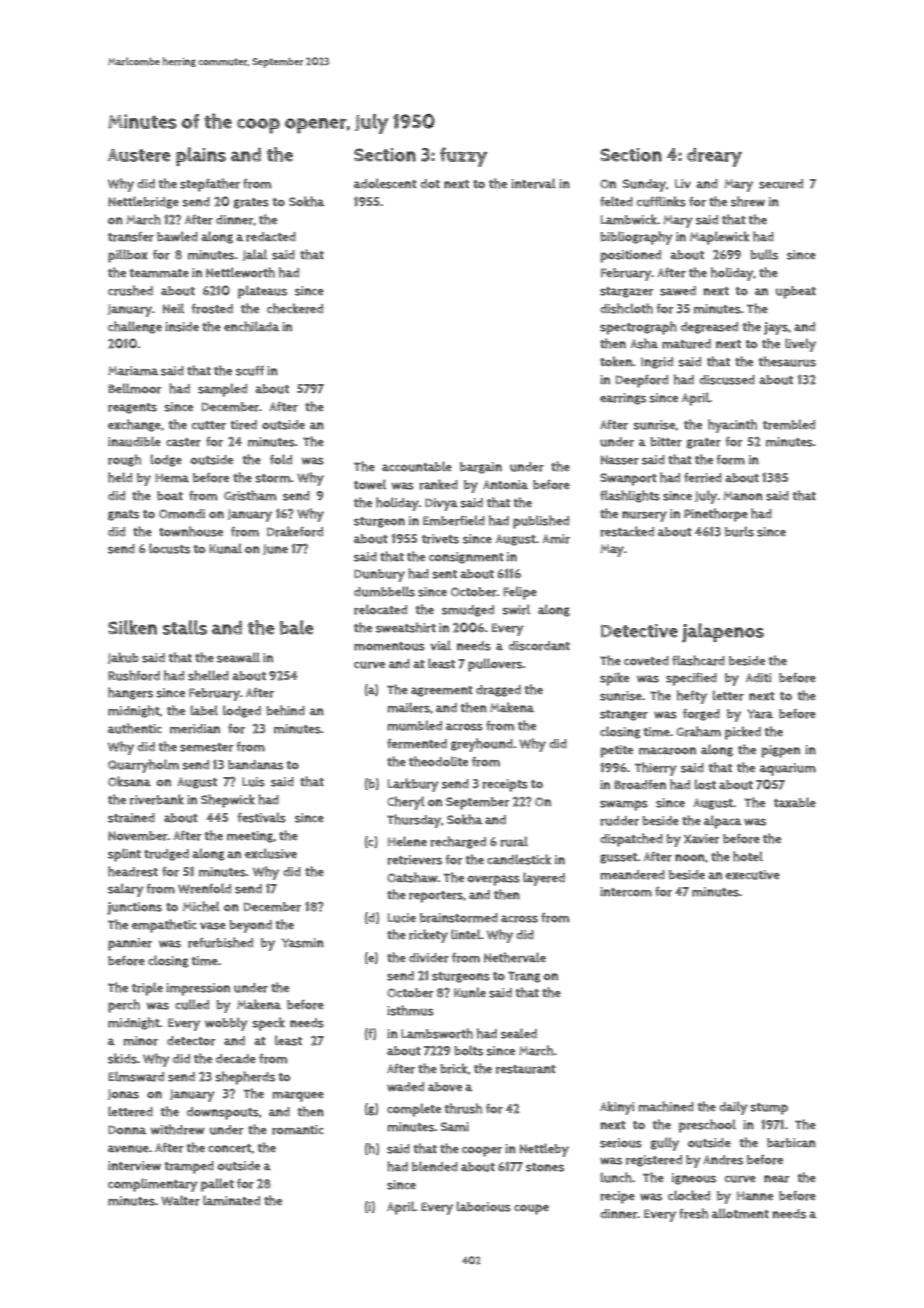 This screenshot has width=924, height=1308. Describe the element at coordinates (379, 575) in the screenshot. I see `Dunbury` at that location.
